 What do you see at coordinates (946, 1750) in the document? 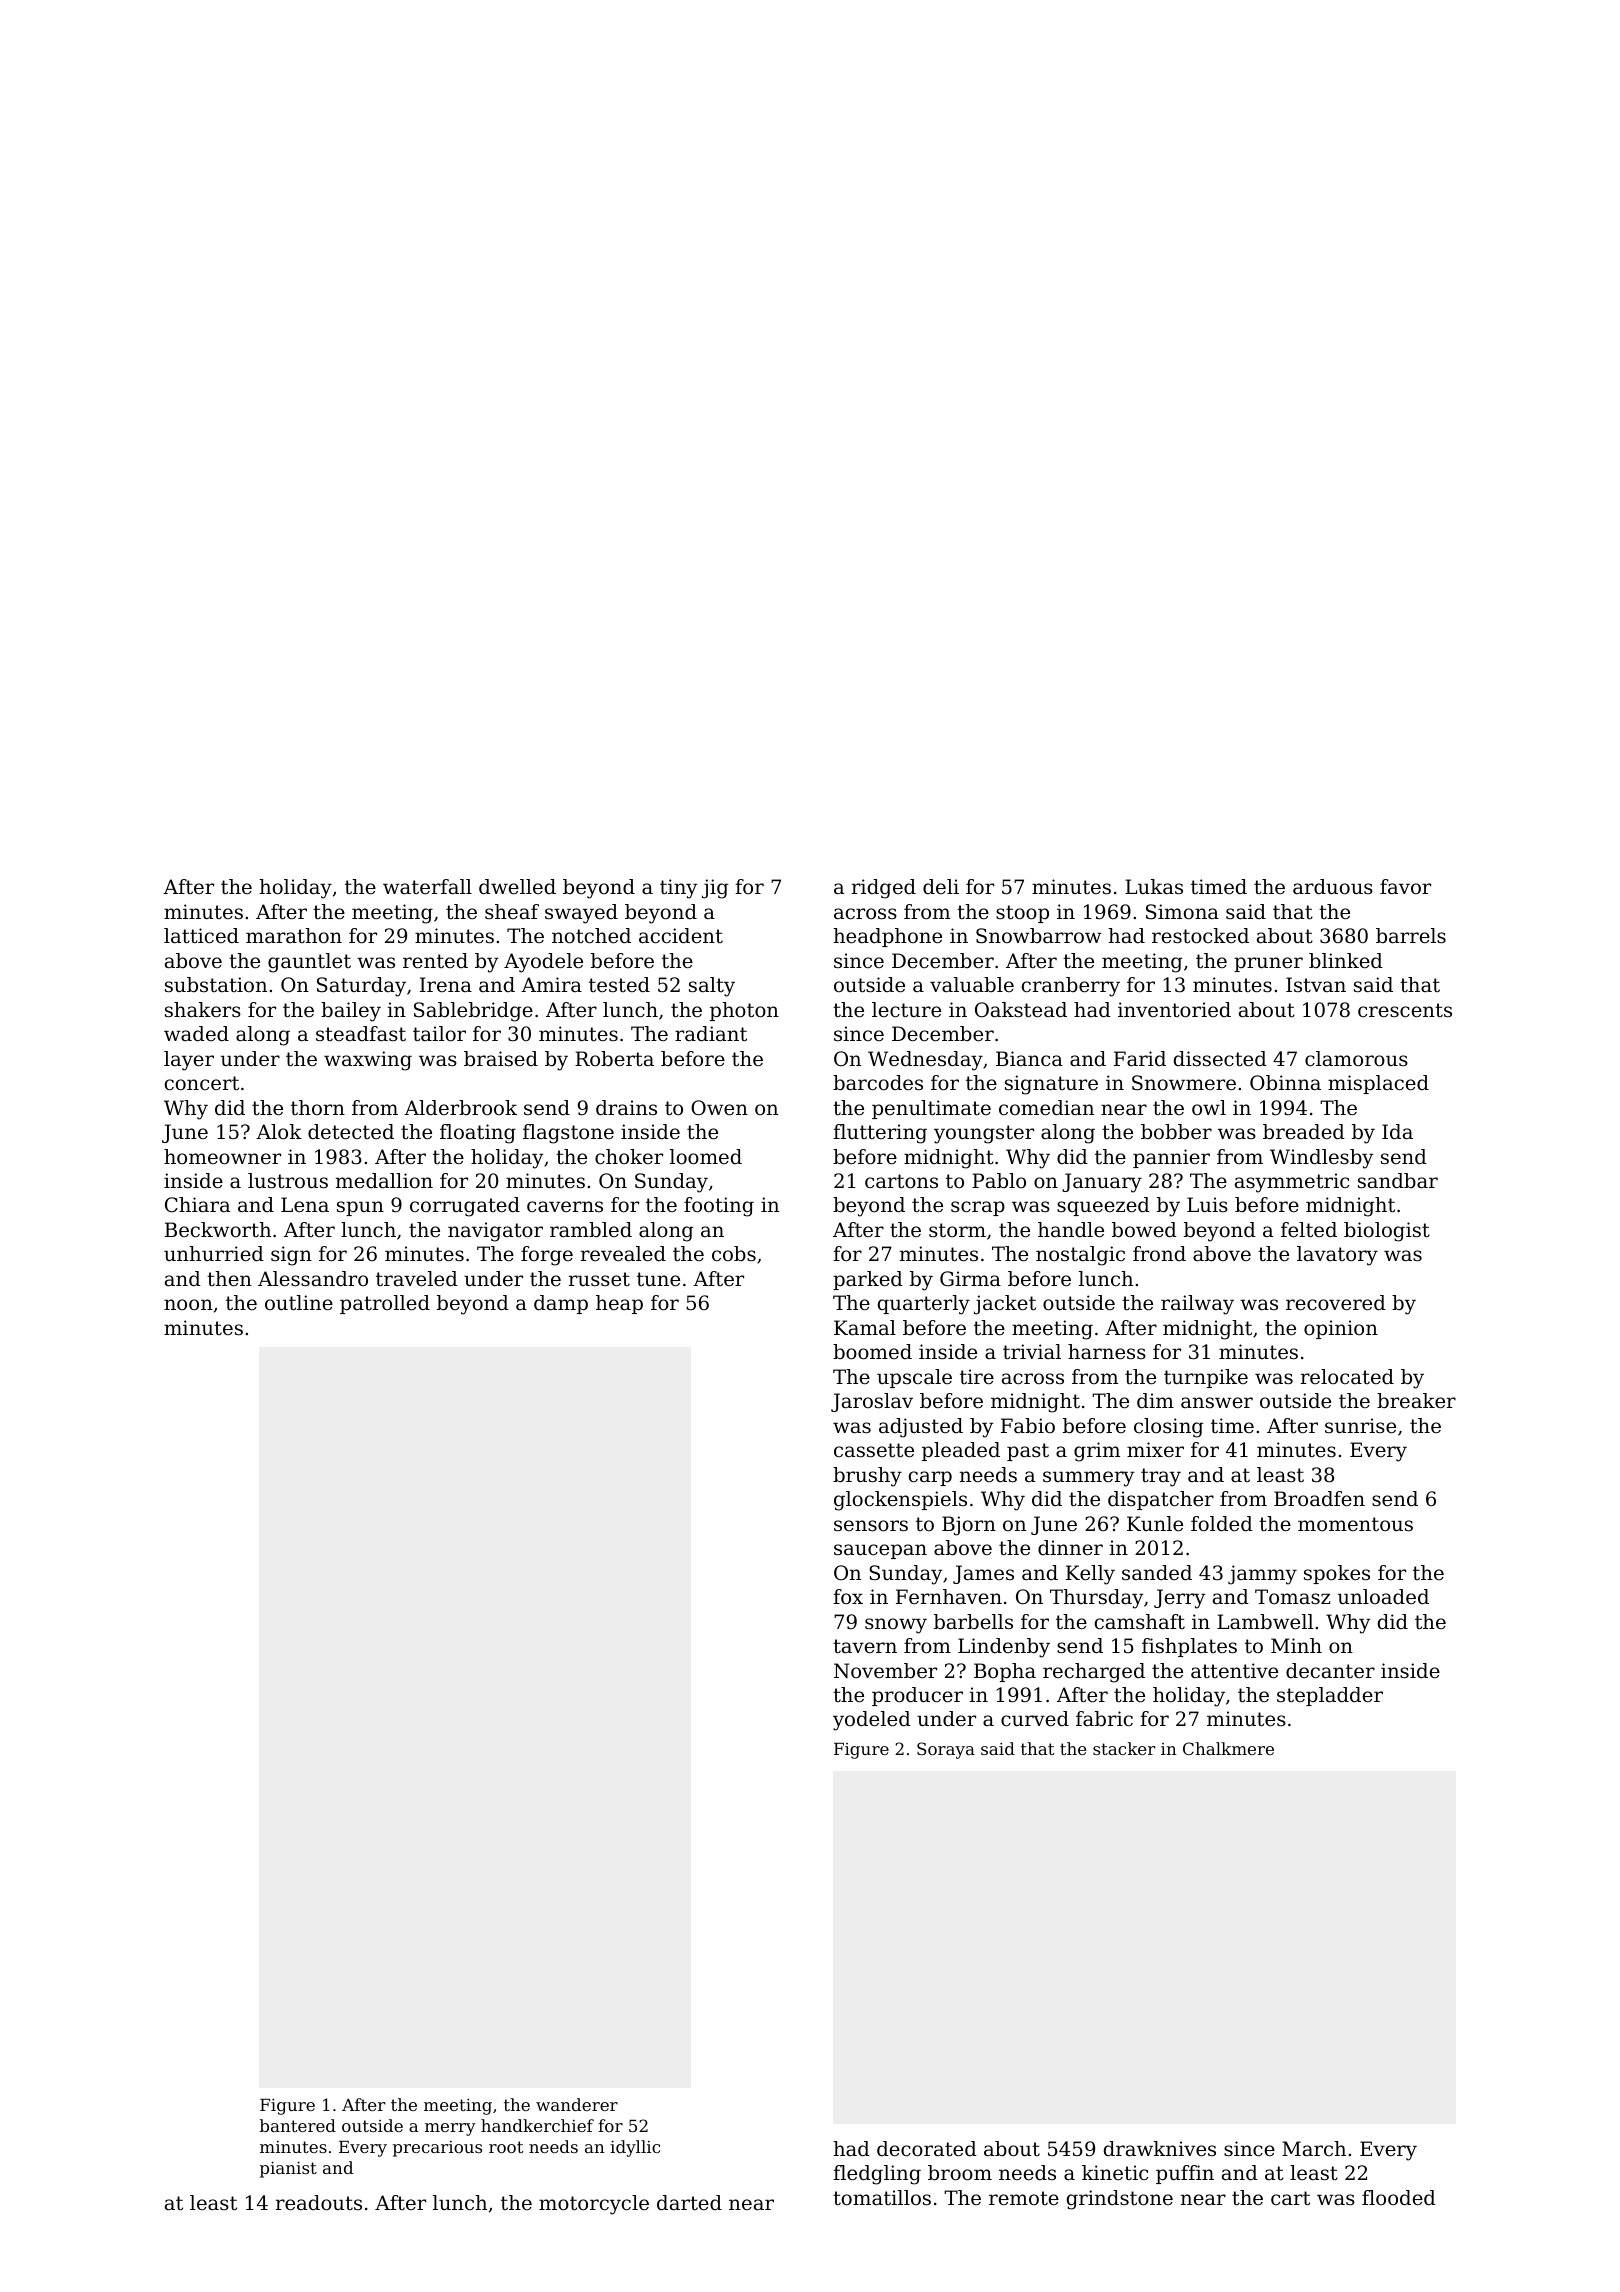
I see `Soraya` at bounding box center [946, 1750].
